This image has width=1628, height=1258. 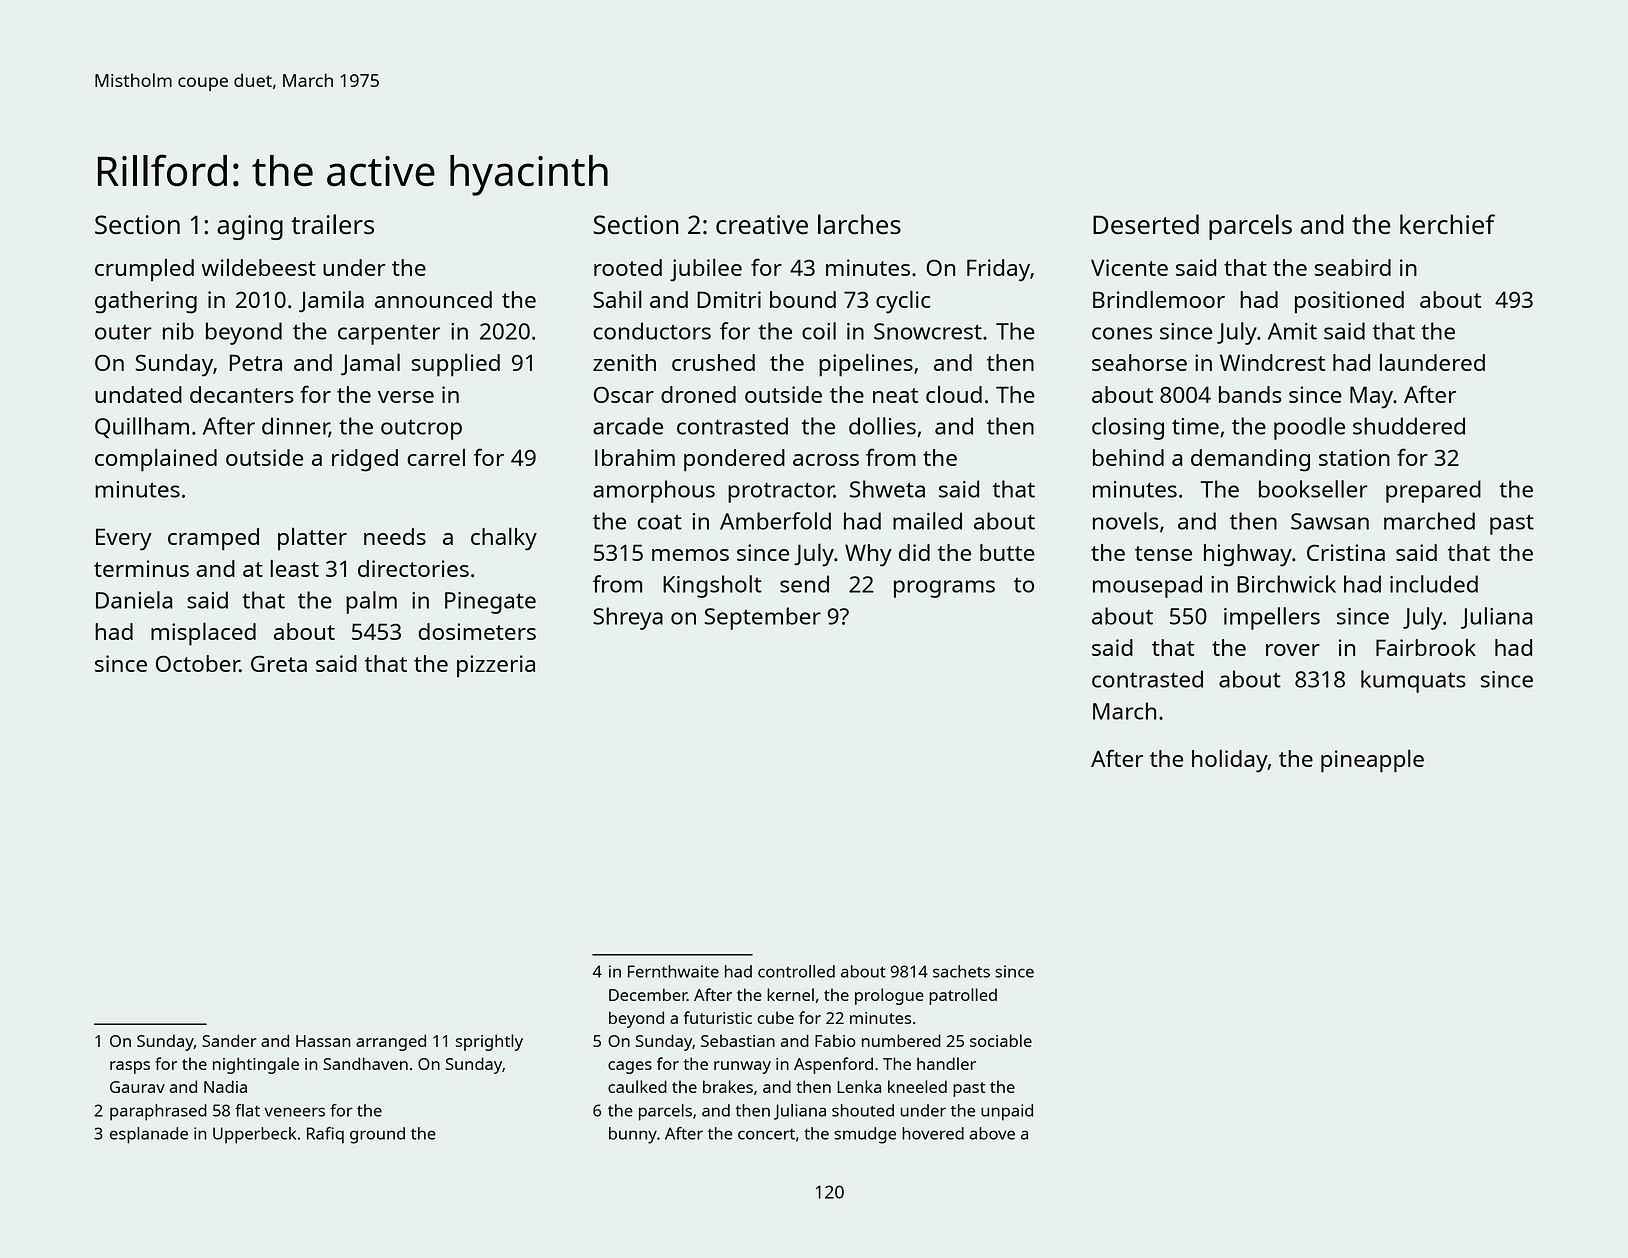 I want to click on trailers, so click(x=332, y=224).
